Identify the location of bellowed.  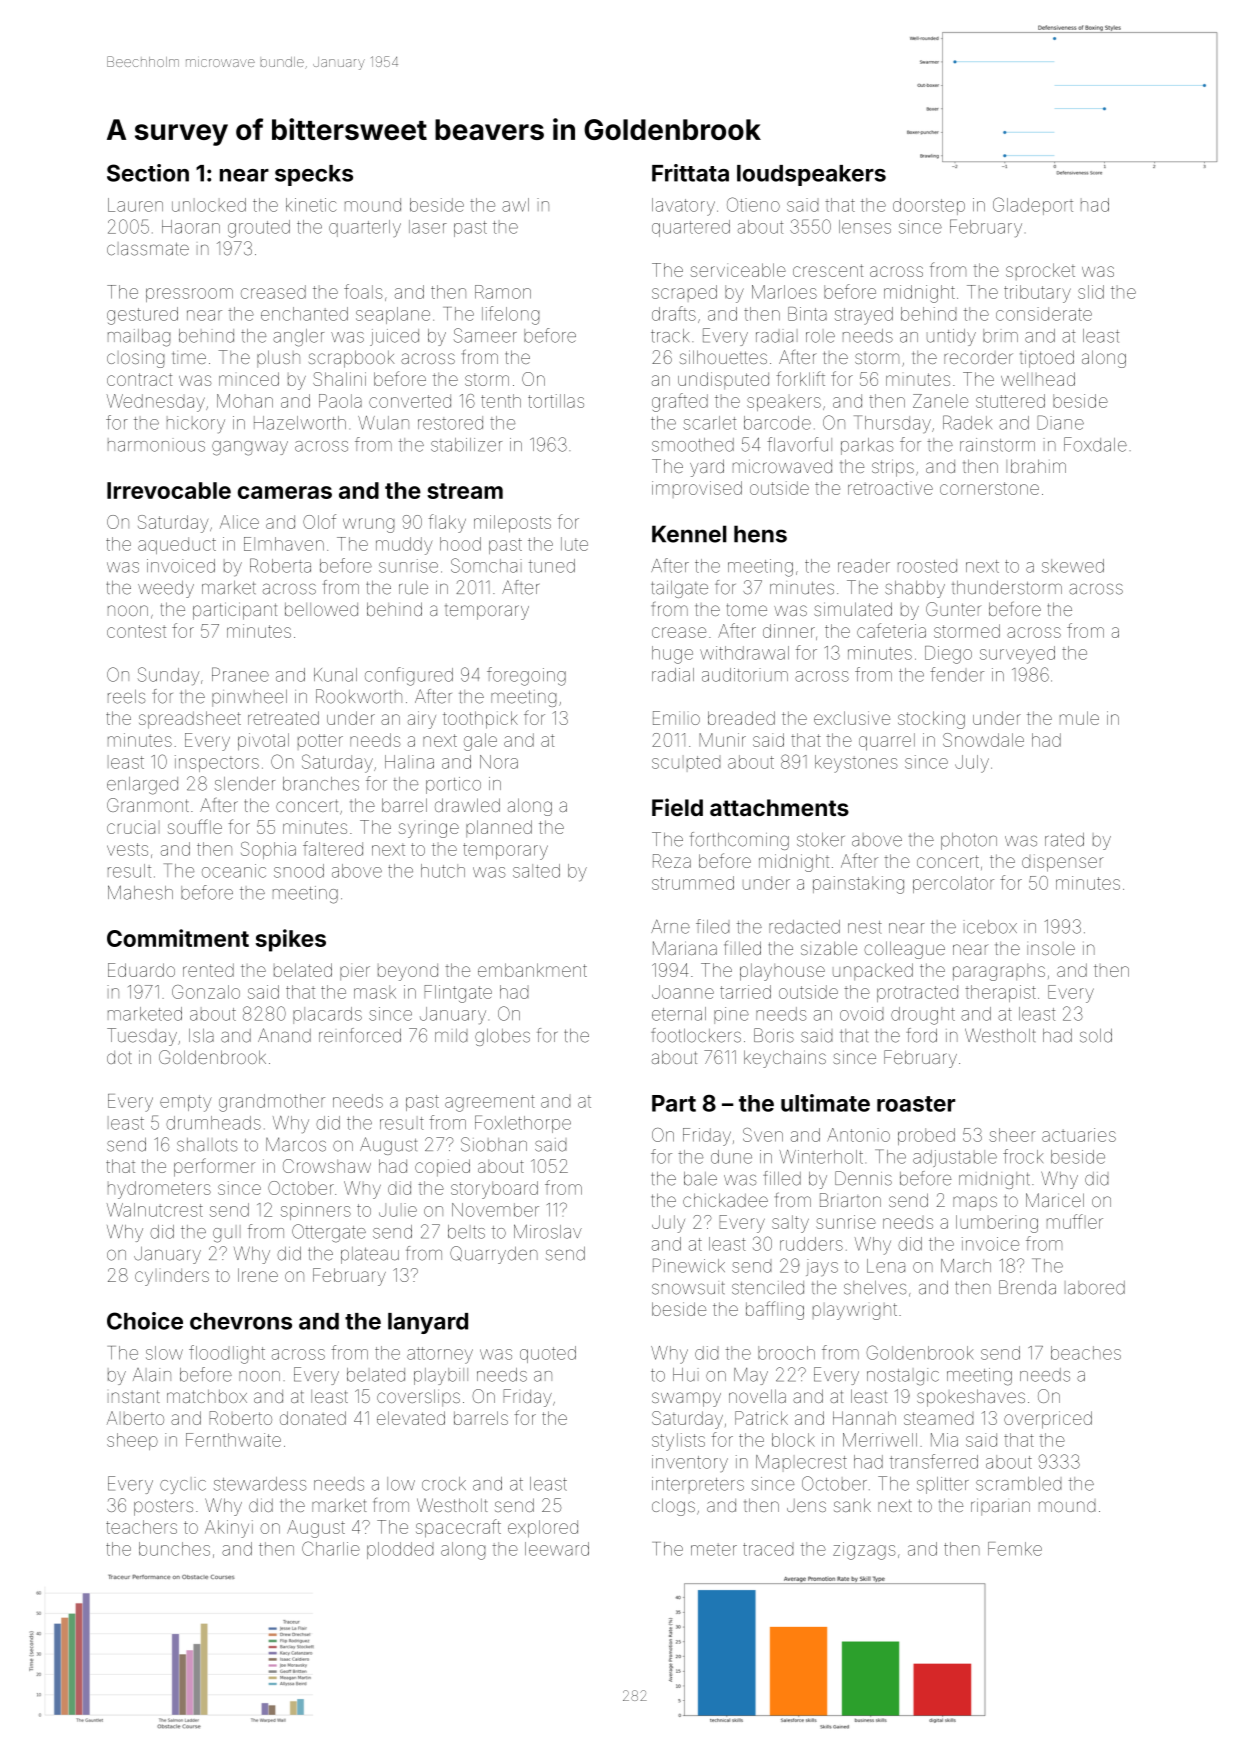
(321, 609).
